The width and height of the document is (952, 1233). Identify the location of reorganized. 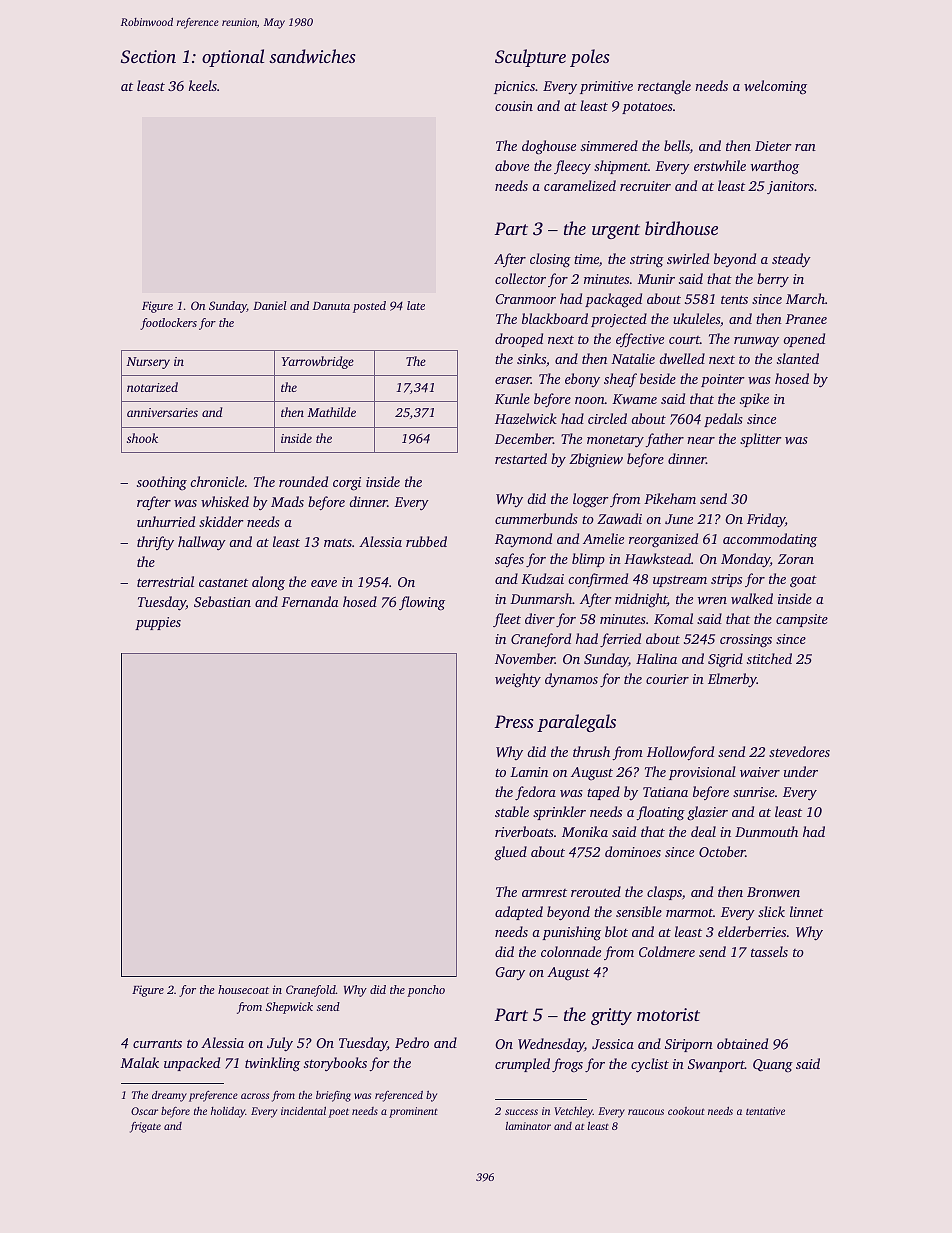
(663, 540).
